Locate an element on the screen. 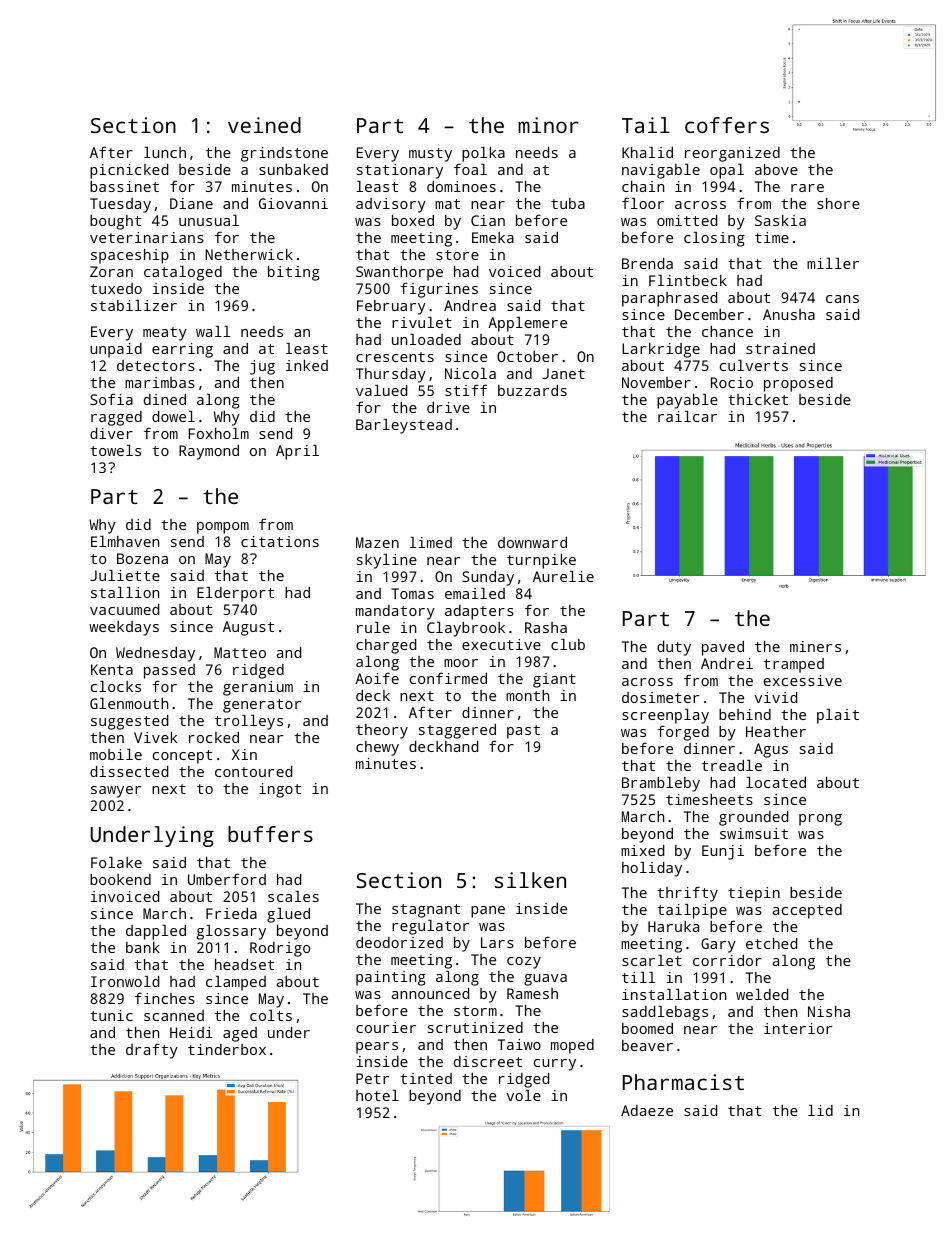  curry is located at coordinates (555, 1065).
